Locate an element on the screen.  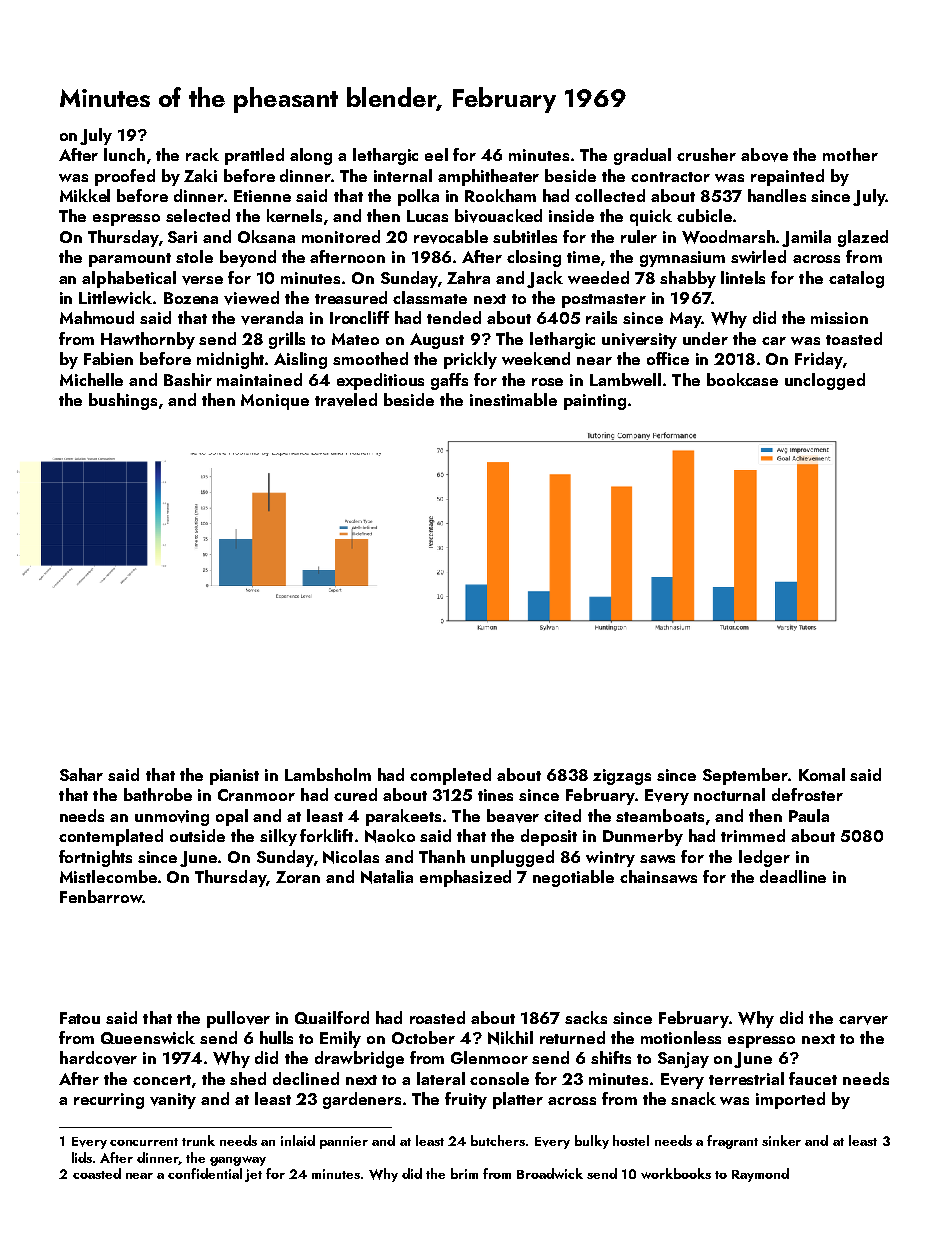
Lucas is located at coordinates (427, 216).
